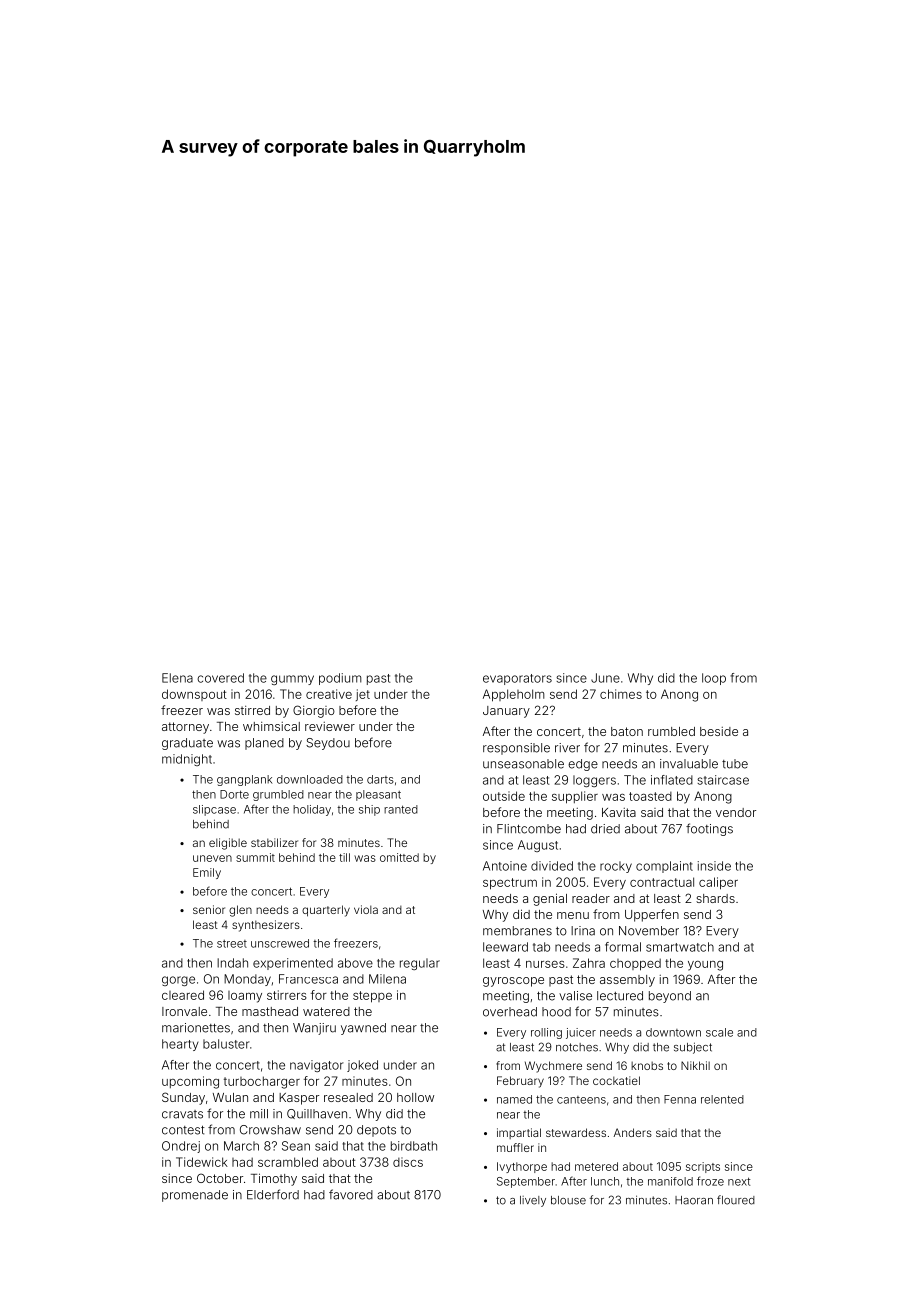 This image has height=1311, width=924. Describe the element at coordinates (736, 812) in the image. I see `vendor` at that location.
